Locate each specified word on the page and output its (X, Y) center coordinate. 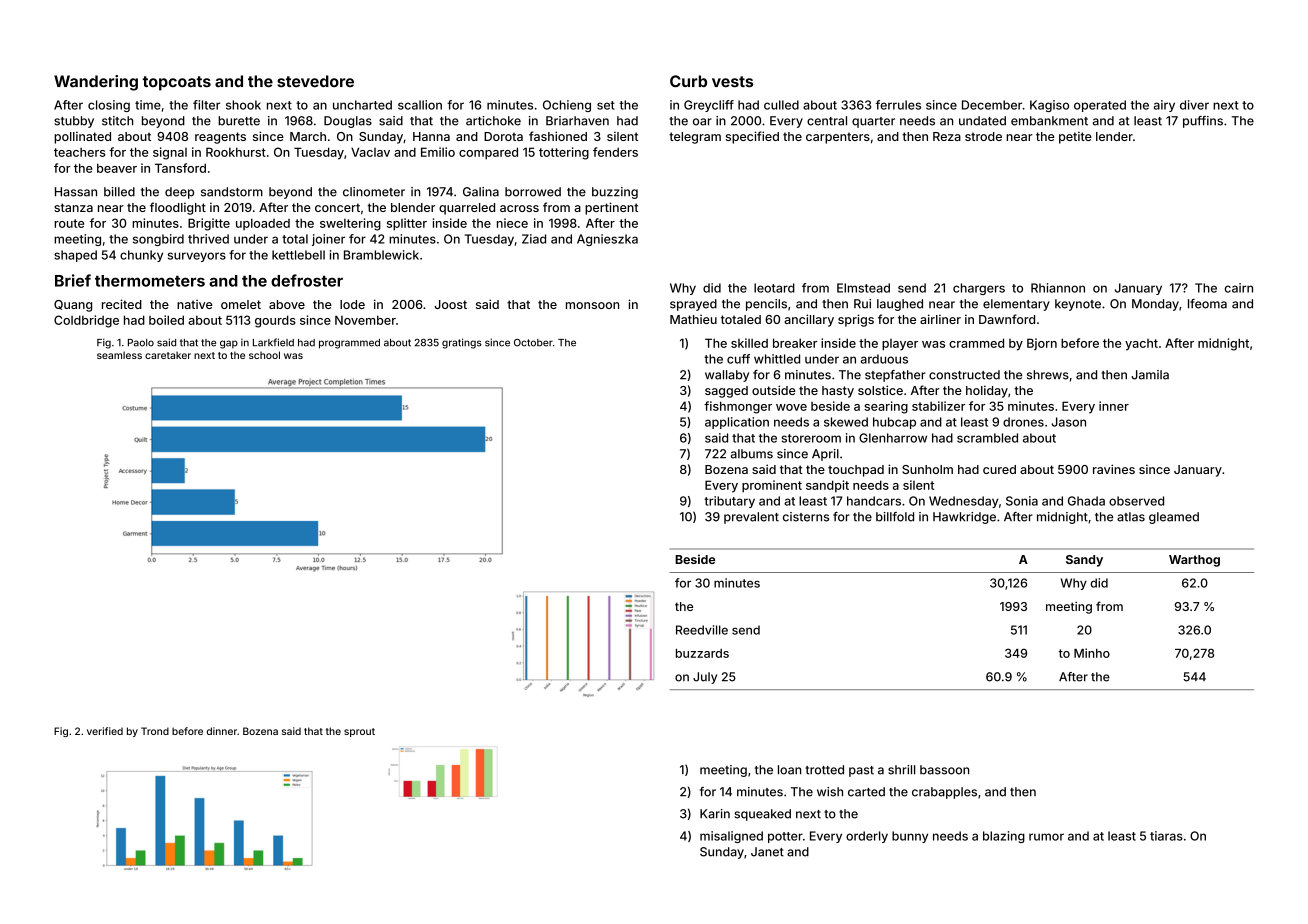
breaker (795, 343)
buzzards (702, 653)
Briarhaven (577, 121)
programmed (349, 344)
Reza (947, 136)
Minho (1092, 653)
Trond (155, 731)
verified (105, 731)
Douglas (348, 122)
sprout (359, 732)
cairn (1239, 288)
